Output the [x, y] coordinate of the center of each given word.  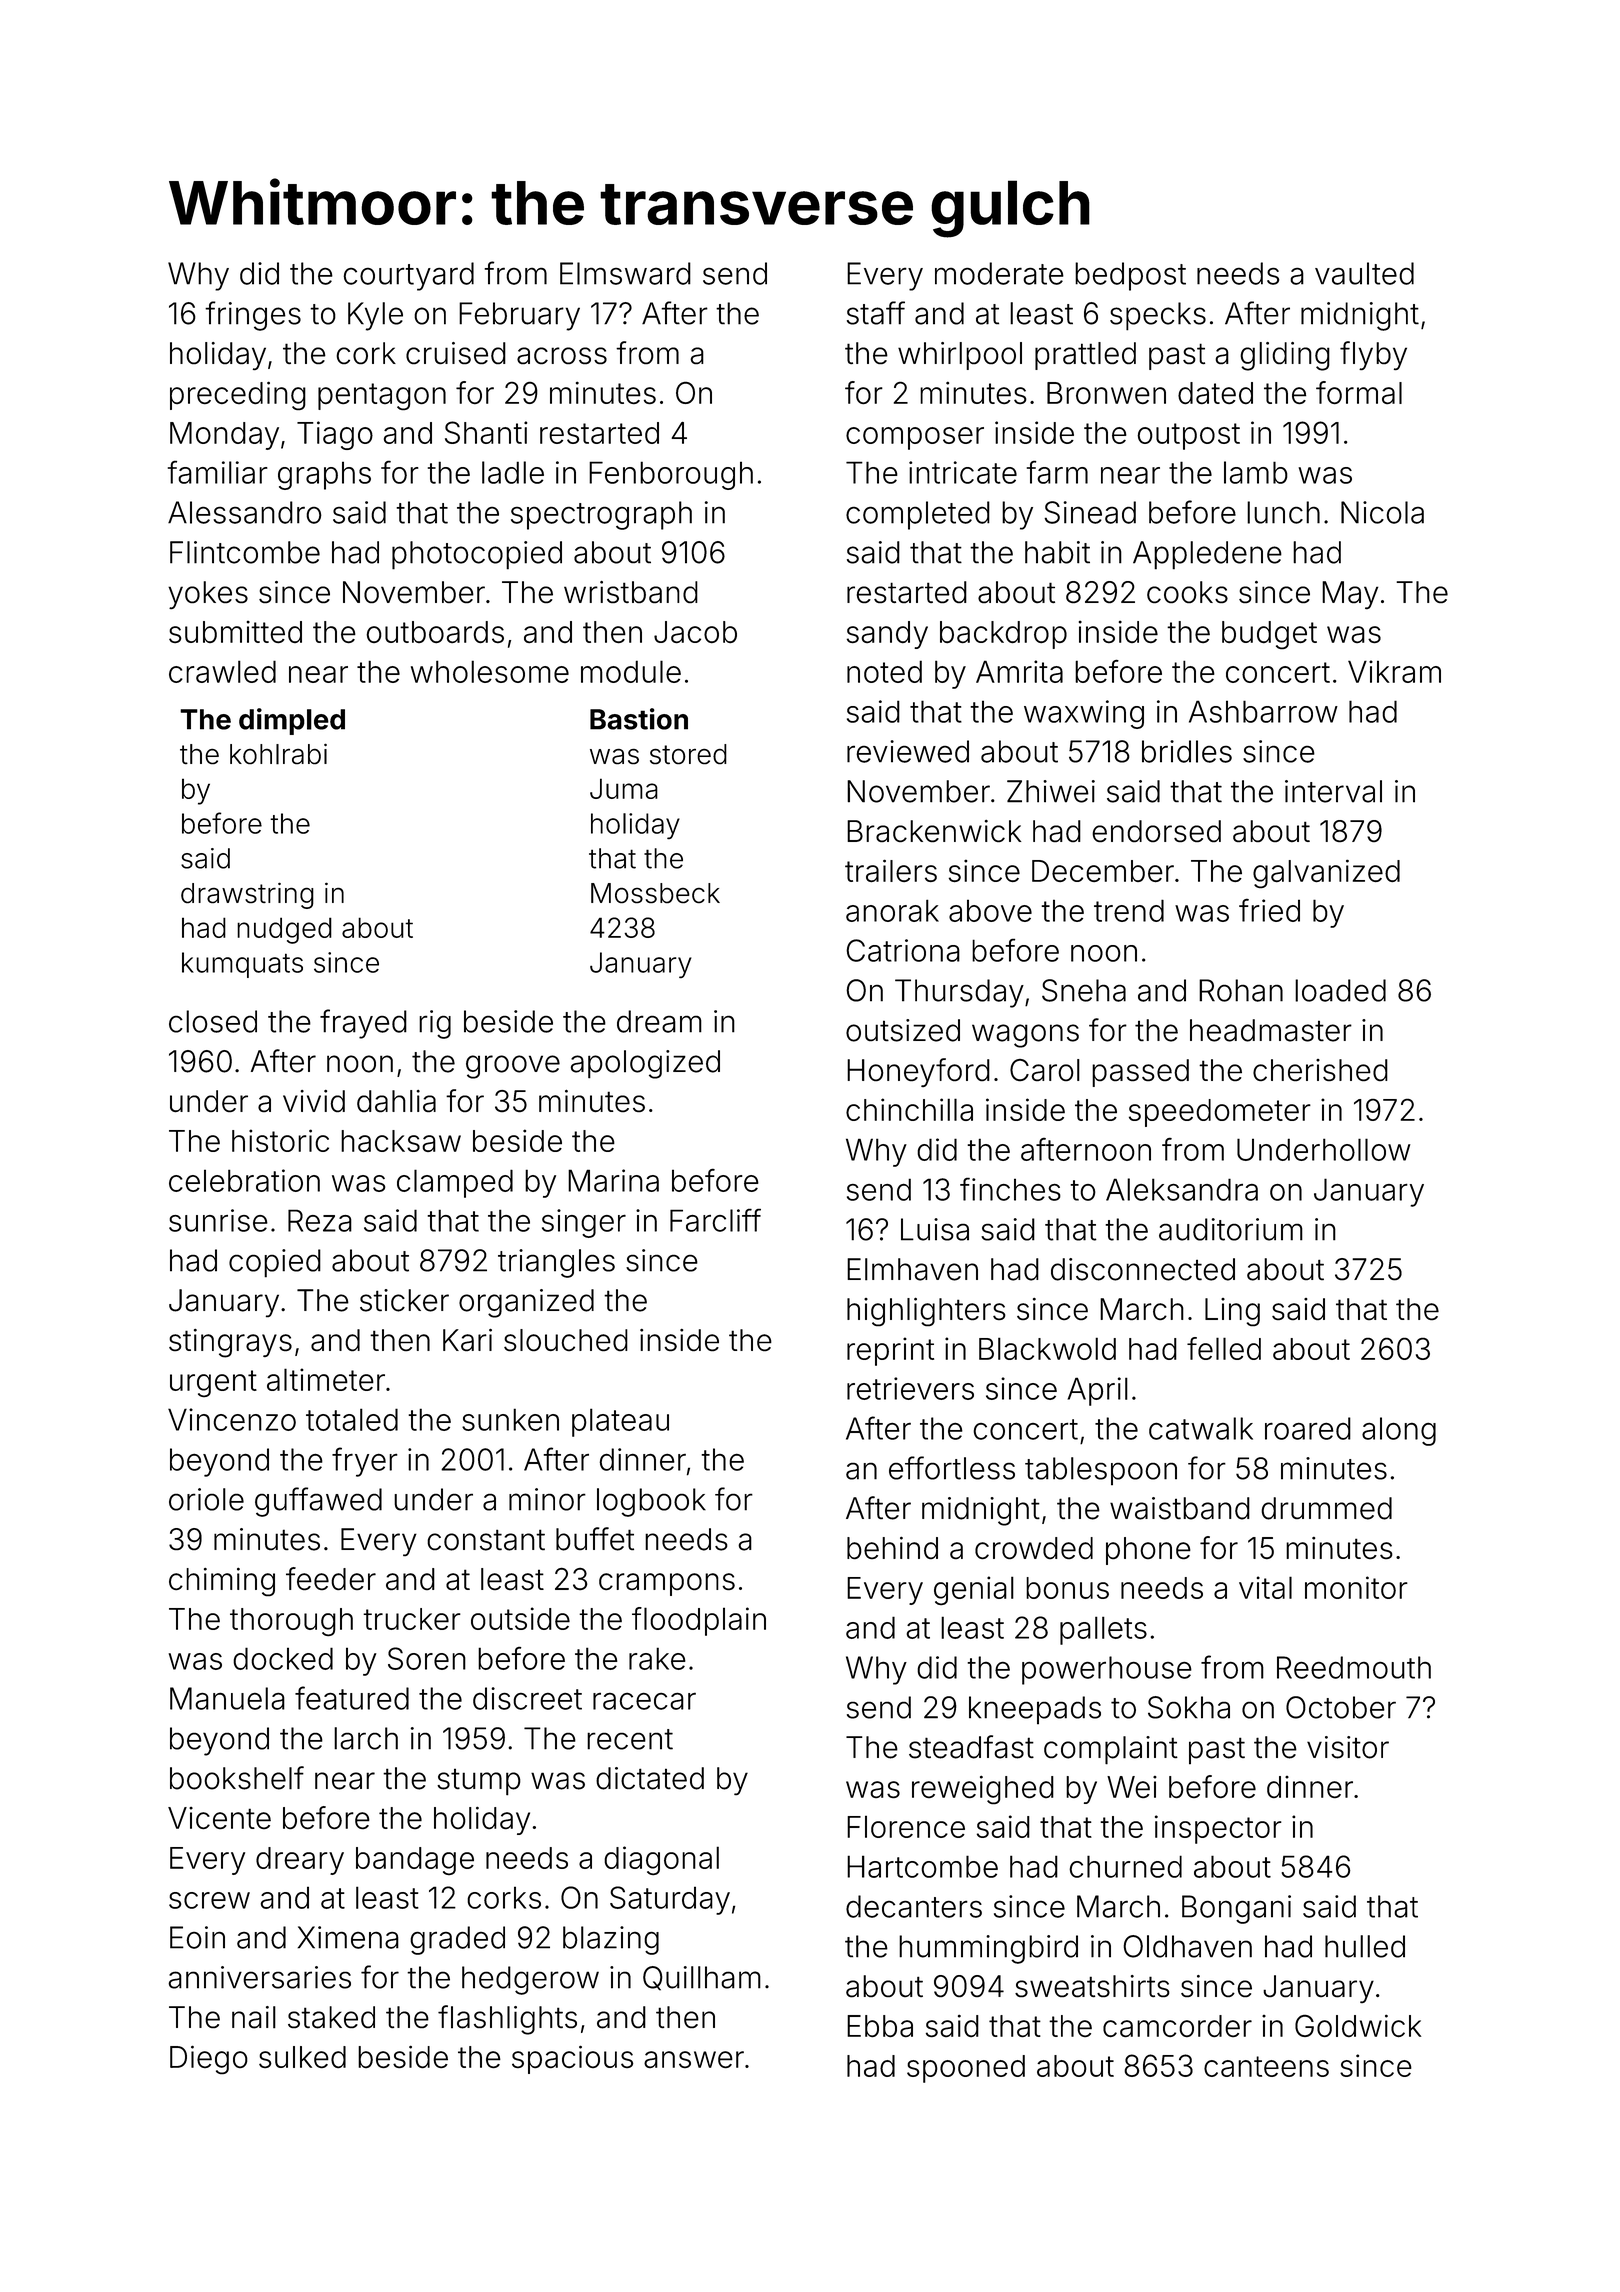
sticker [404, 1300]
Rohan [1241, 990]
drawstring [247, 895]
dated [1215, 393]
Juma [624, 788]
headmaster [1271, 1030]
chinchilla [909, 1109]
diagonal [661, 1860]
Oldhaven [1187, 1946]
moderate [999, 273]
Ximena [348, 1937]
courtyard [409, 276]
